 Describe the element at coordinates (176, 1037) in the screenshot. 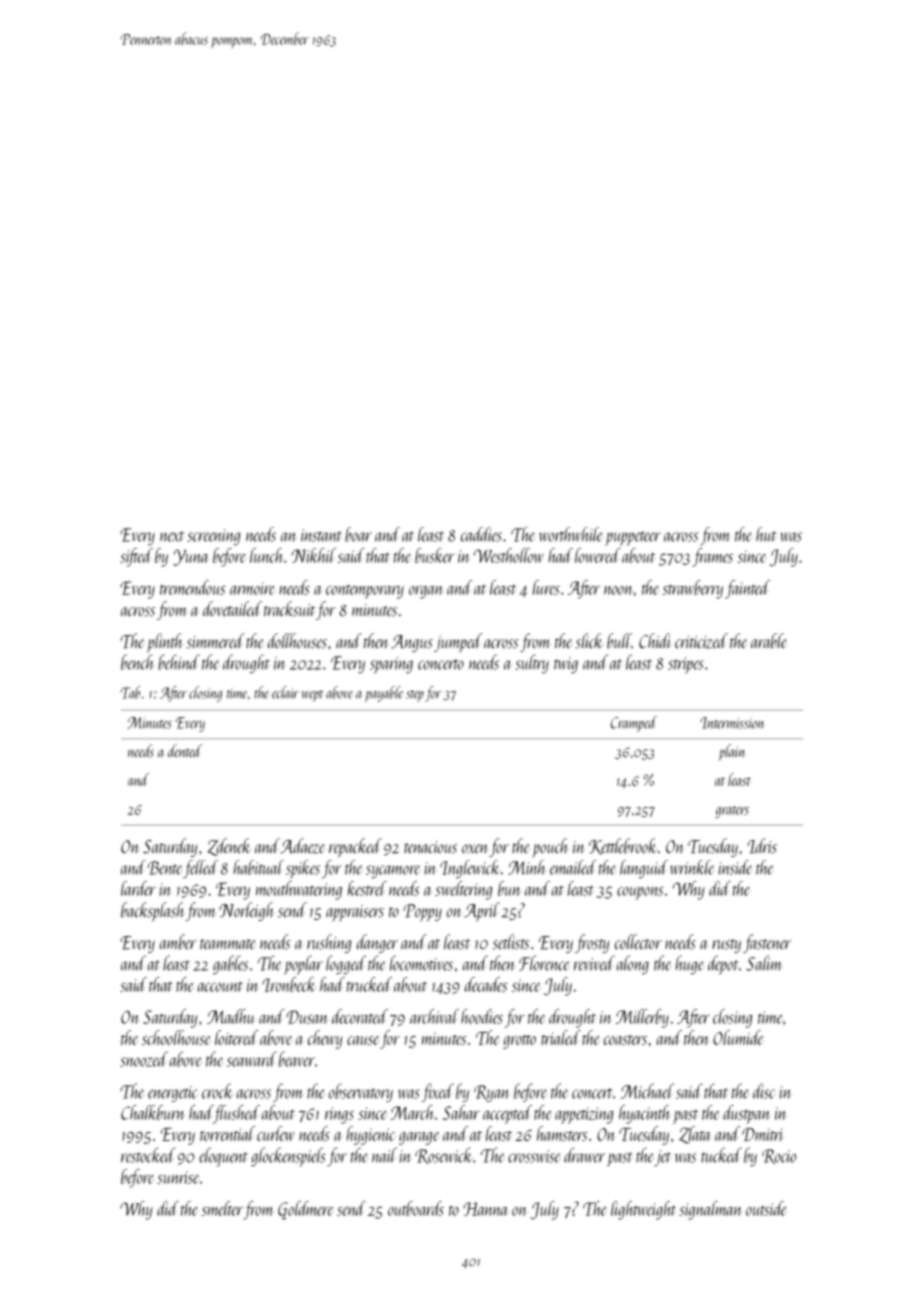

I see `schoolhouse` at that location.
